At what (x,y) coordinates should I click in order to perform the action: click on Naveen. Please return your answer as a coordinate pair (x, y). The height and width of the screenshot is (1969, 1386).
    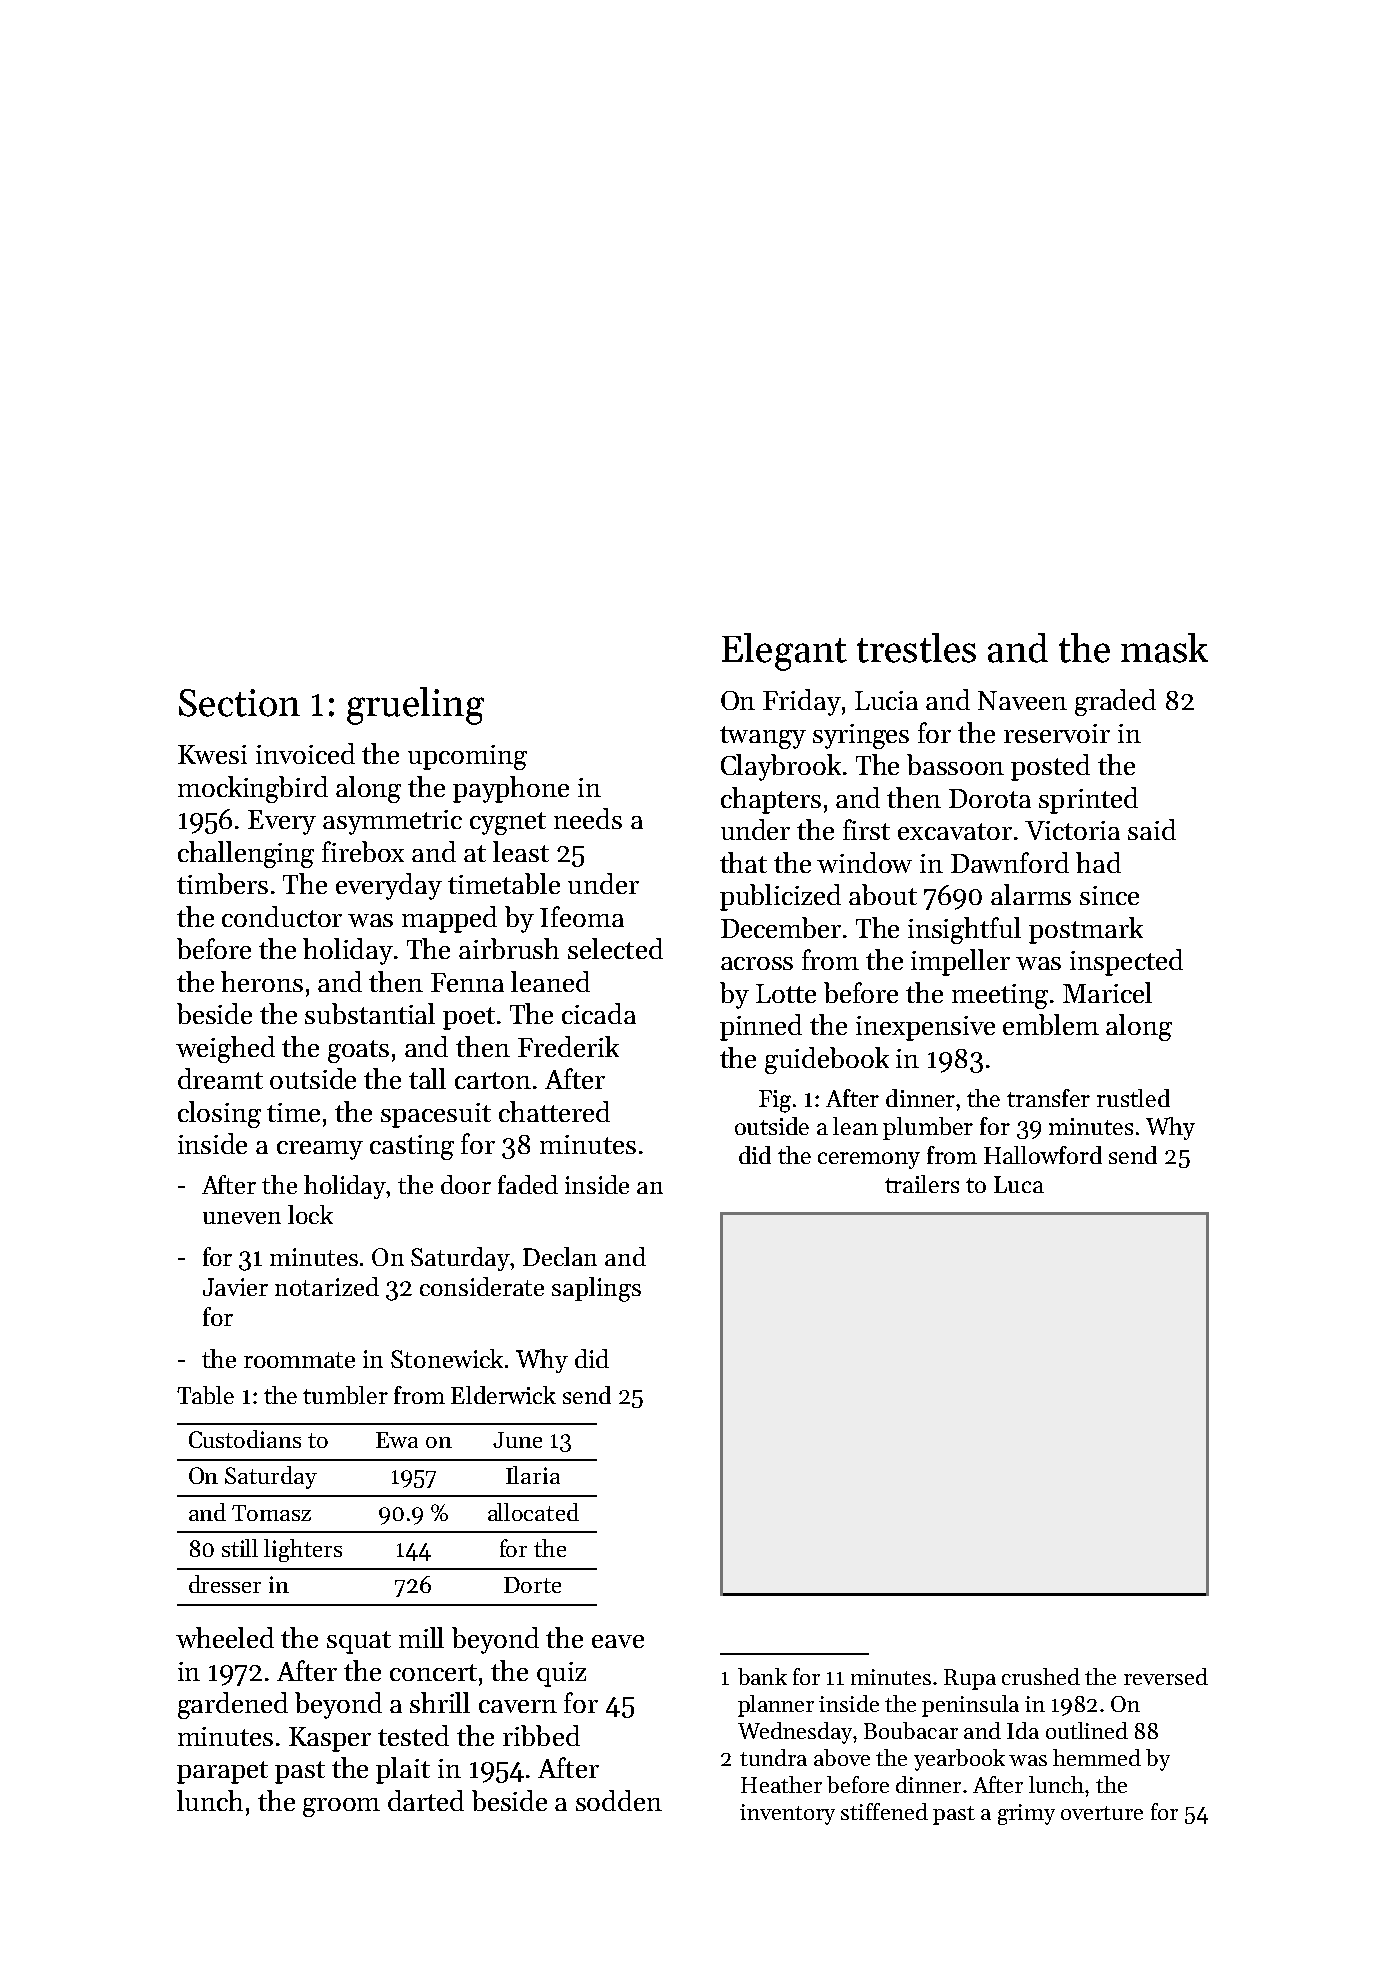
    Looking at the image, I should click on (1022, 700).
